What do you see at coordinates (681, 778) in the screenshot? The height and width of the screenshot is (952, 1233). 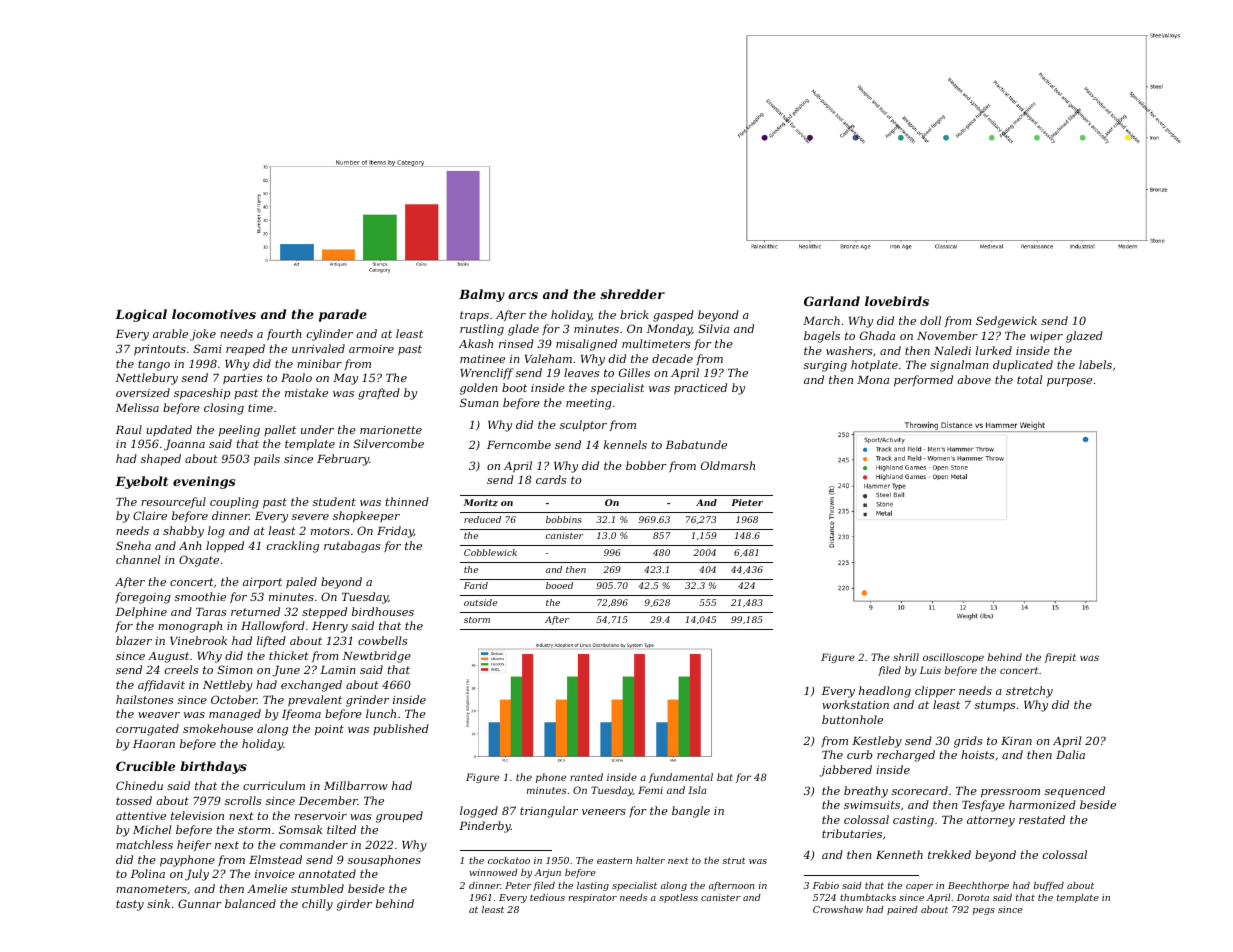 I see `fundamental` at bounding box center [681, 778].
